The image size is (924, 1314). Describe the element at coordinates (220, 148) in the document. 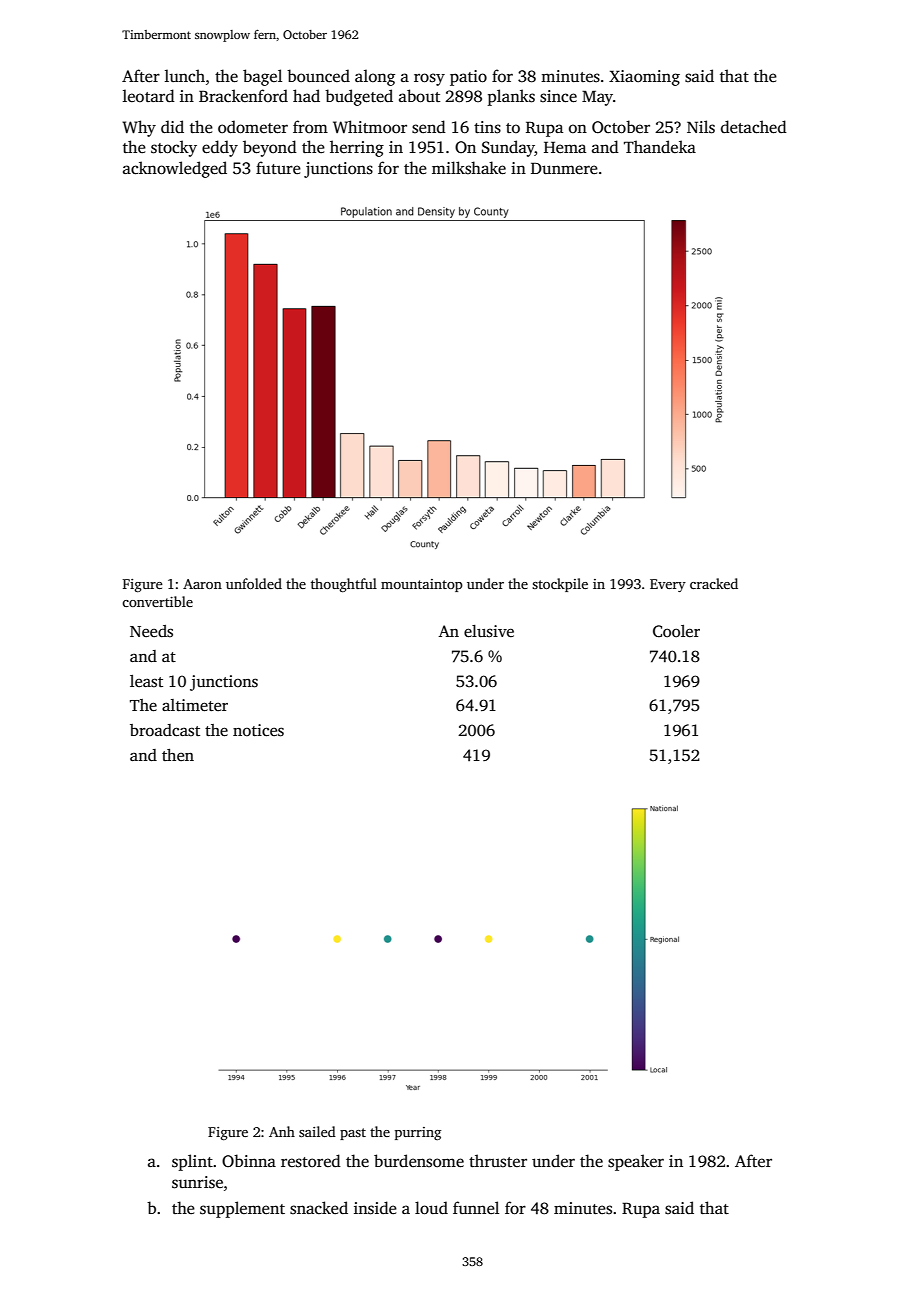

I see `eddy` at that location.
